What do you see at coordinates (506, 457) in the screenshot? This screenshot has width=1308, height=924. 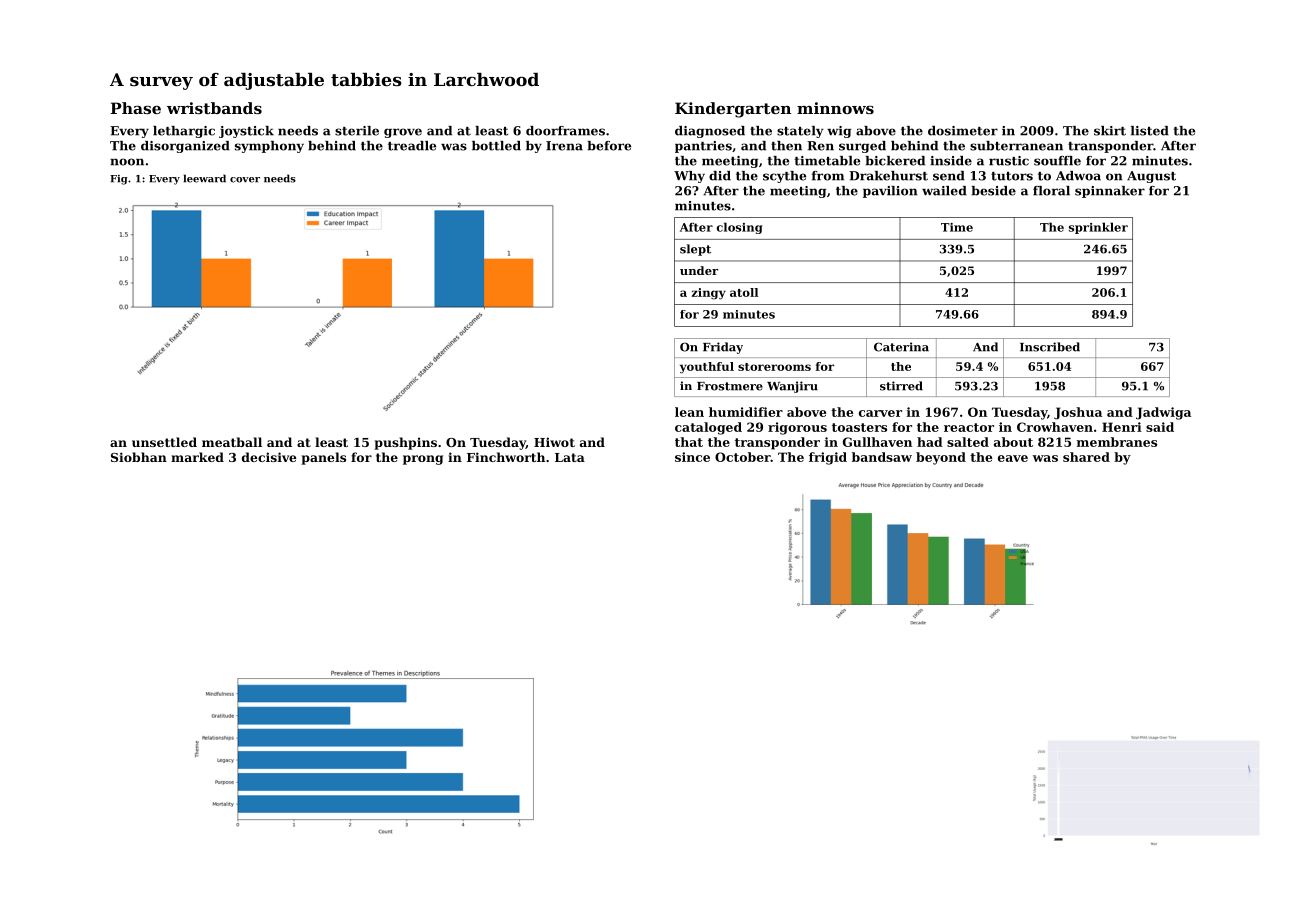 I see `Finchworth` at bounding box center [506, 457].
